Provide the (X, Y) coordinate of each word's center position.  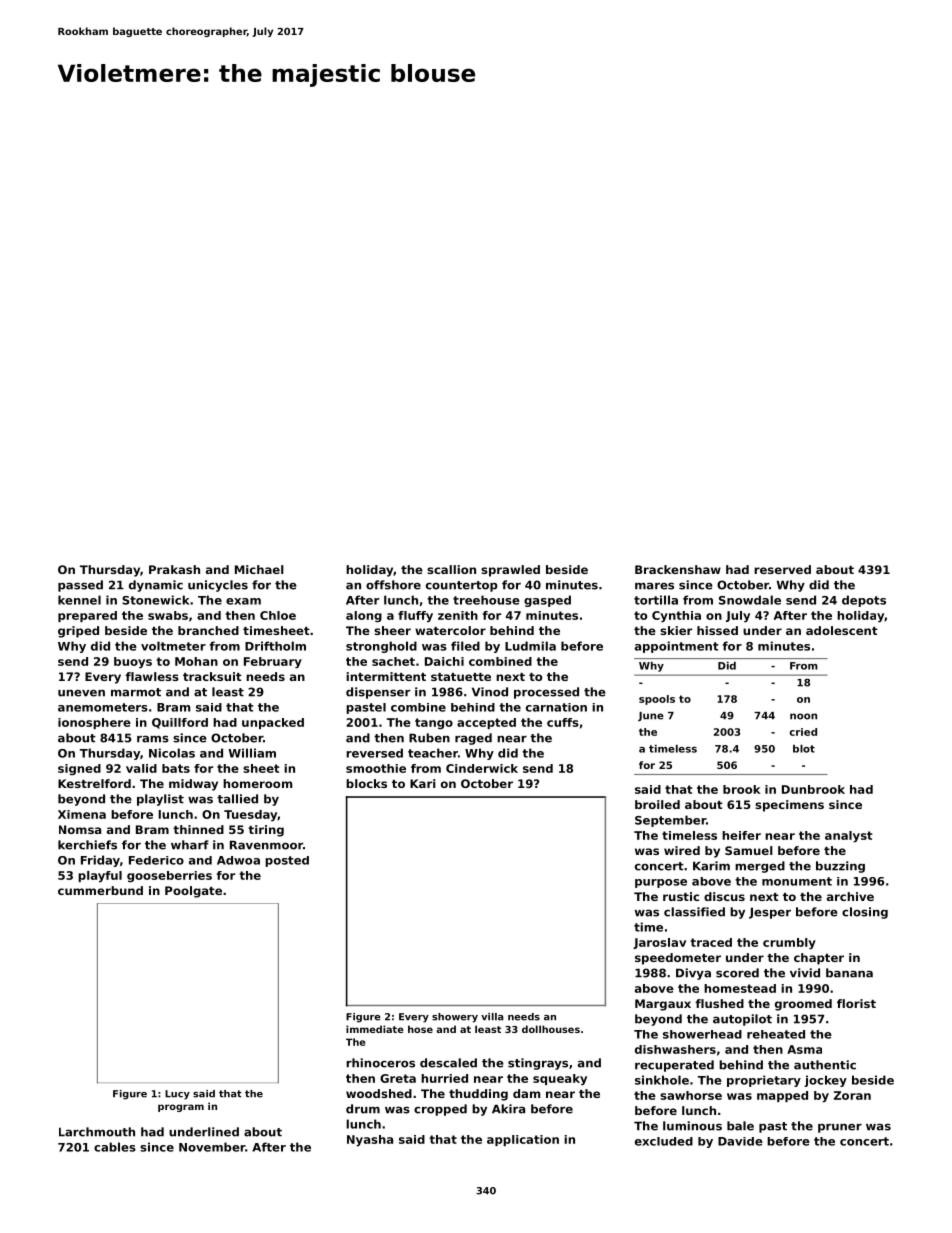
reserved (782, 569)
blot (804, 749)
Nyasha (370, 1141)
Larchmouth (97, 1132)
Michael (259, 569)
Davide (740, 1141)
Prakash (174, 569)
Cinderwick (482, 768)
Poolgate (193, 892)
